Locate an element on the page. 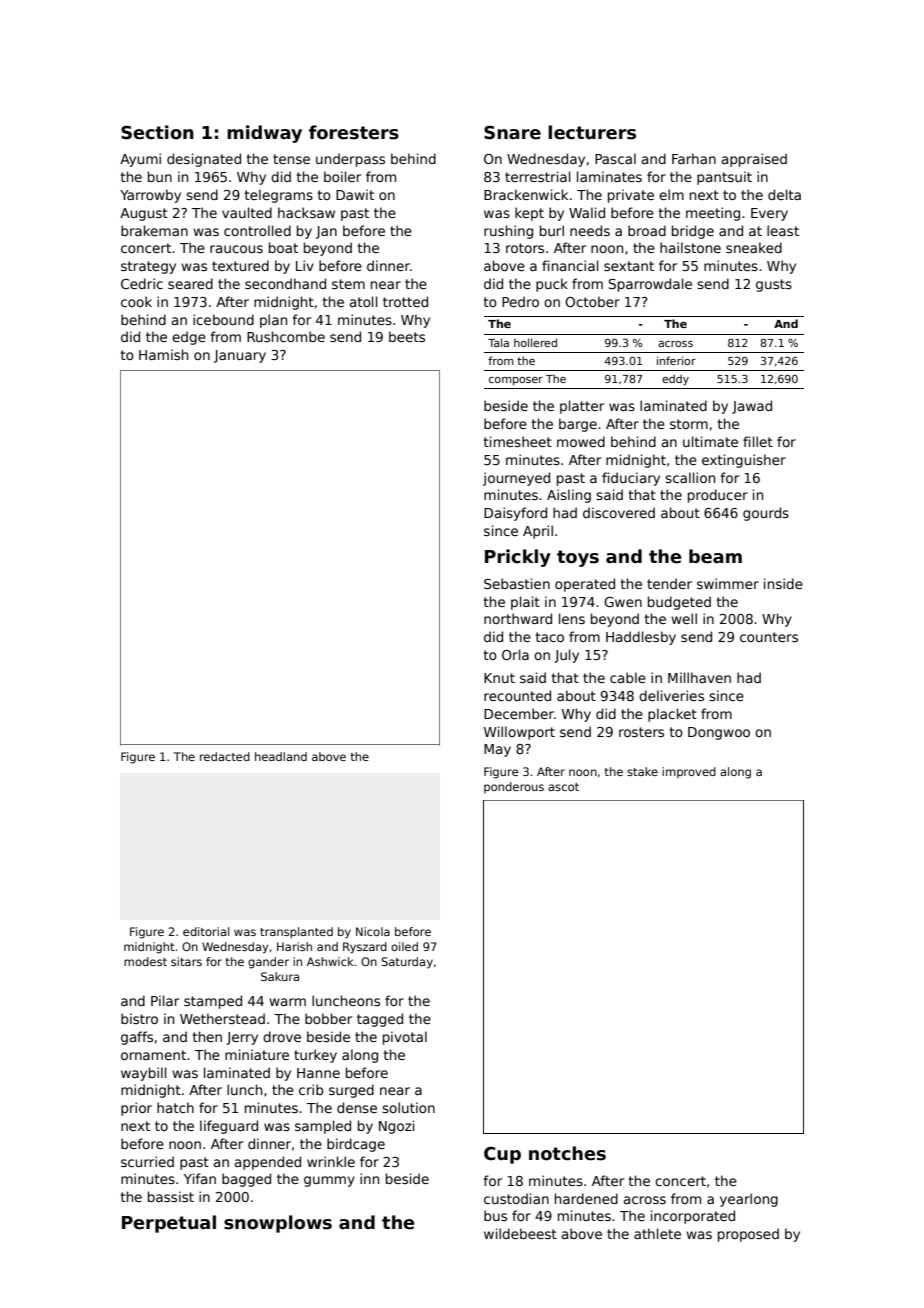 This image has width=924, height=1308. lens is located at coordinates (572, 618).
